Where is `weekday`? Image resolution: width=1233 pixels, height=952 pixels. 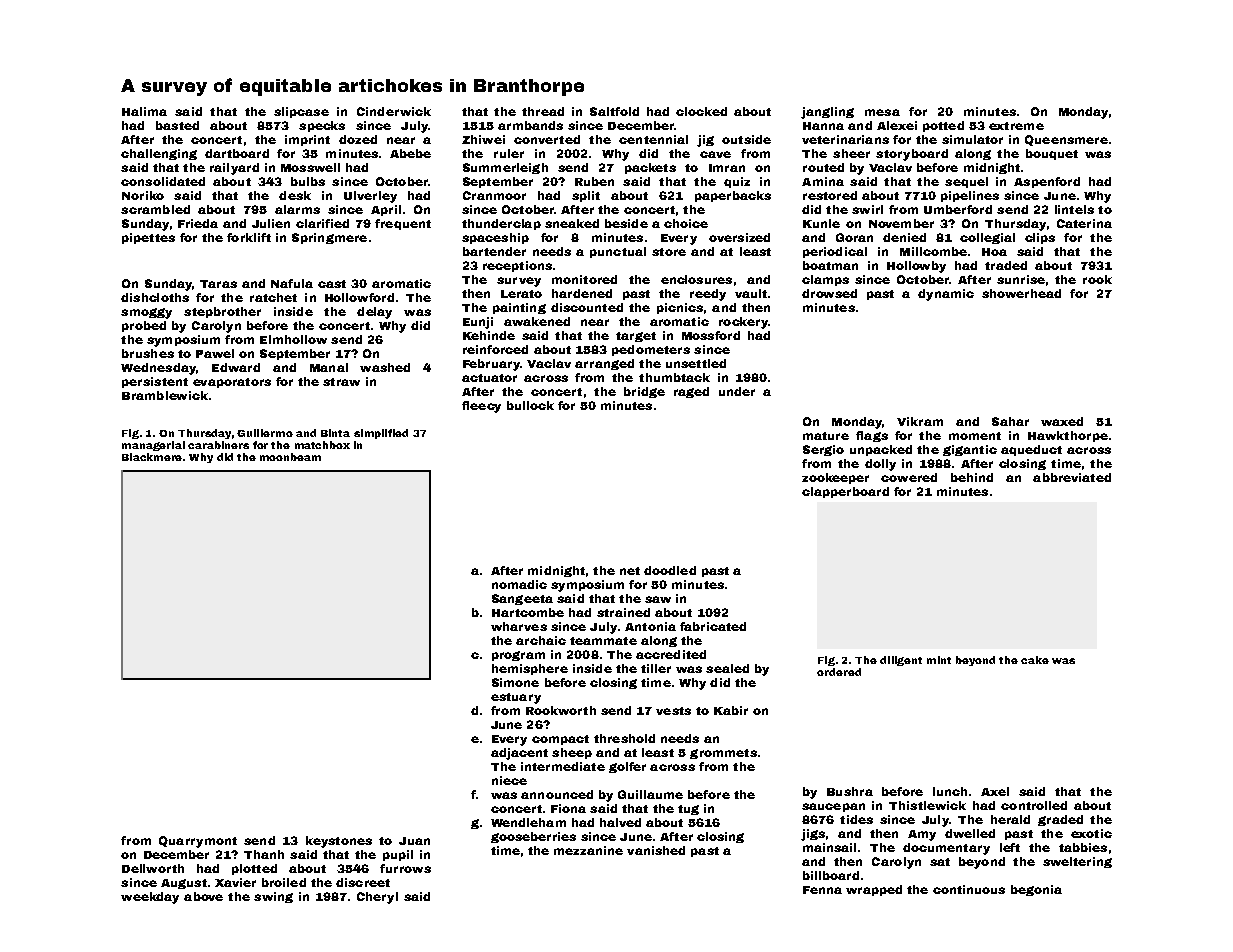 weekday is located at coordinates (150, 898).
